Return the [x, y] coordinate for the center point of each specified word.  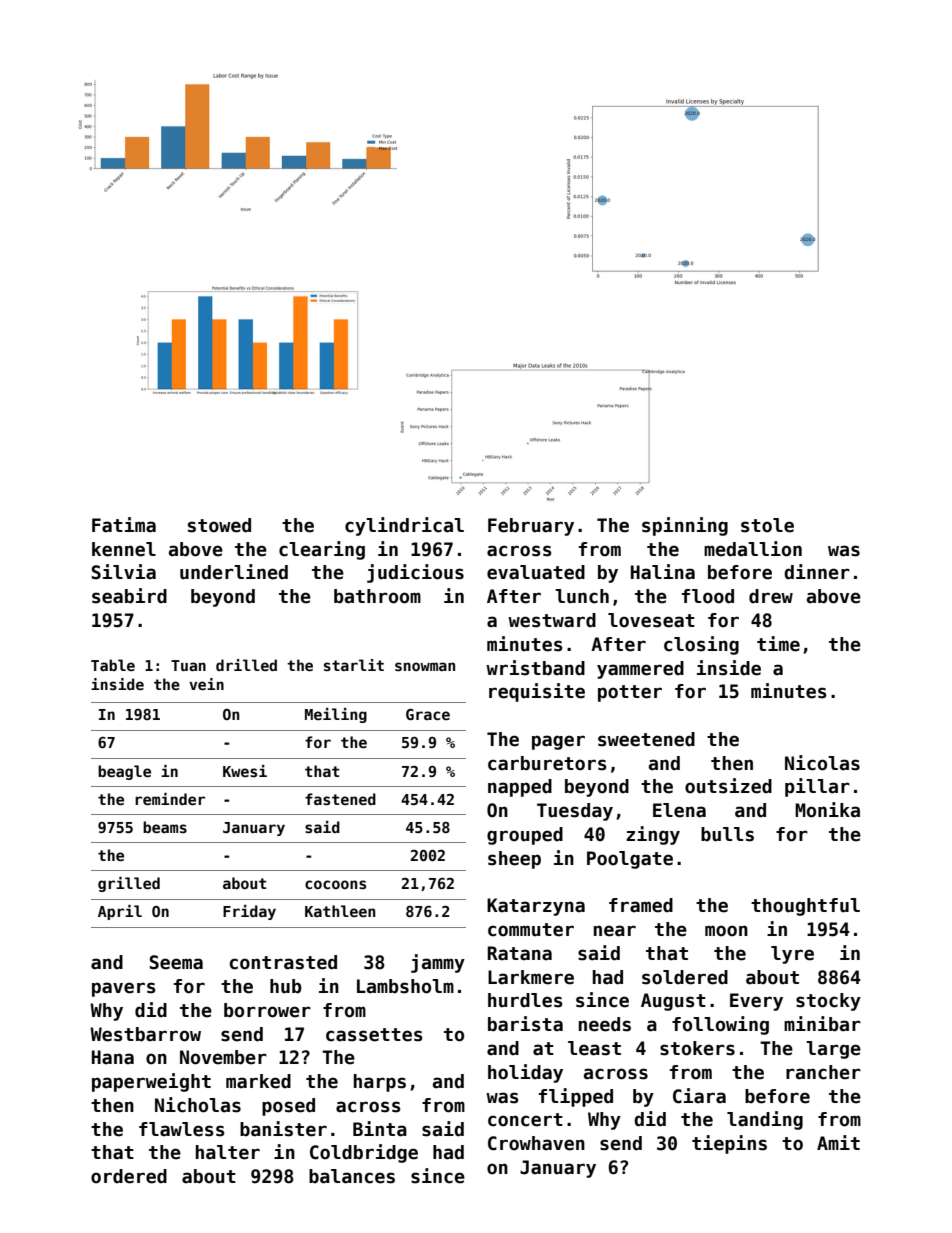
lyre [792, 955]
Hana [113, 1057]
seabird [129, 596]
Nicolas [822, 763]
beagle [124, 772]
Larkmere [531, 977]
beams [165, 827]
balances [352, 1176]
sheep [514, 860]
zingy [653, 835]
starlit [354, 665]
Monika [827, 810]
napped [520, 788]
